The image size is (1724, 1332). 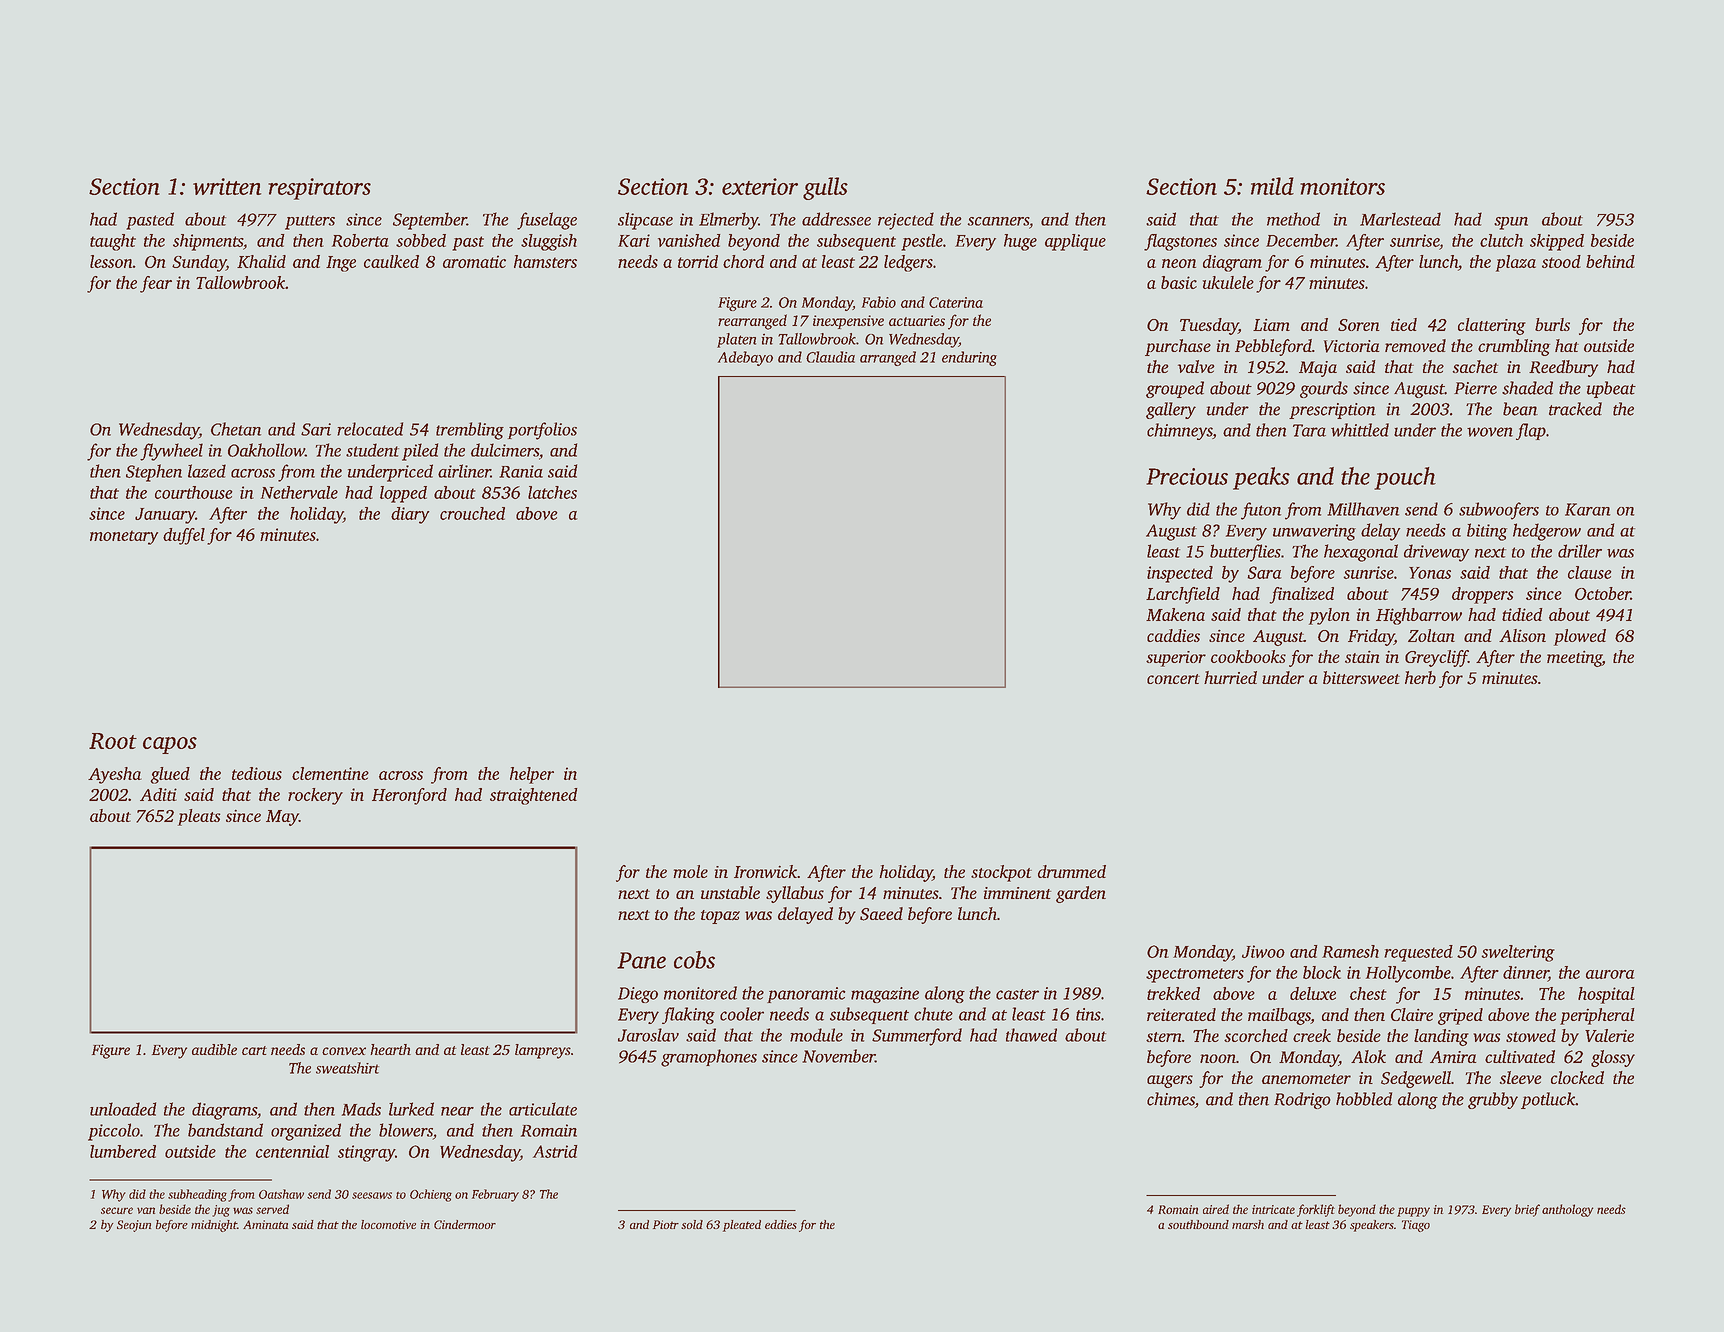 I want to click on anemometer, so click(x=1306, y=1079).
